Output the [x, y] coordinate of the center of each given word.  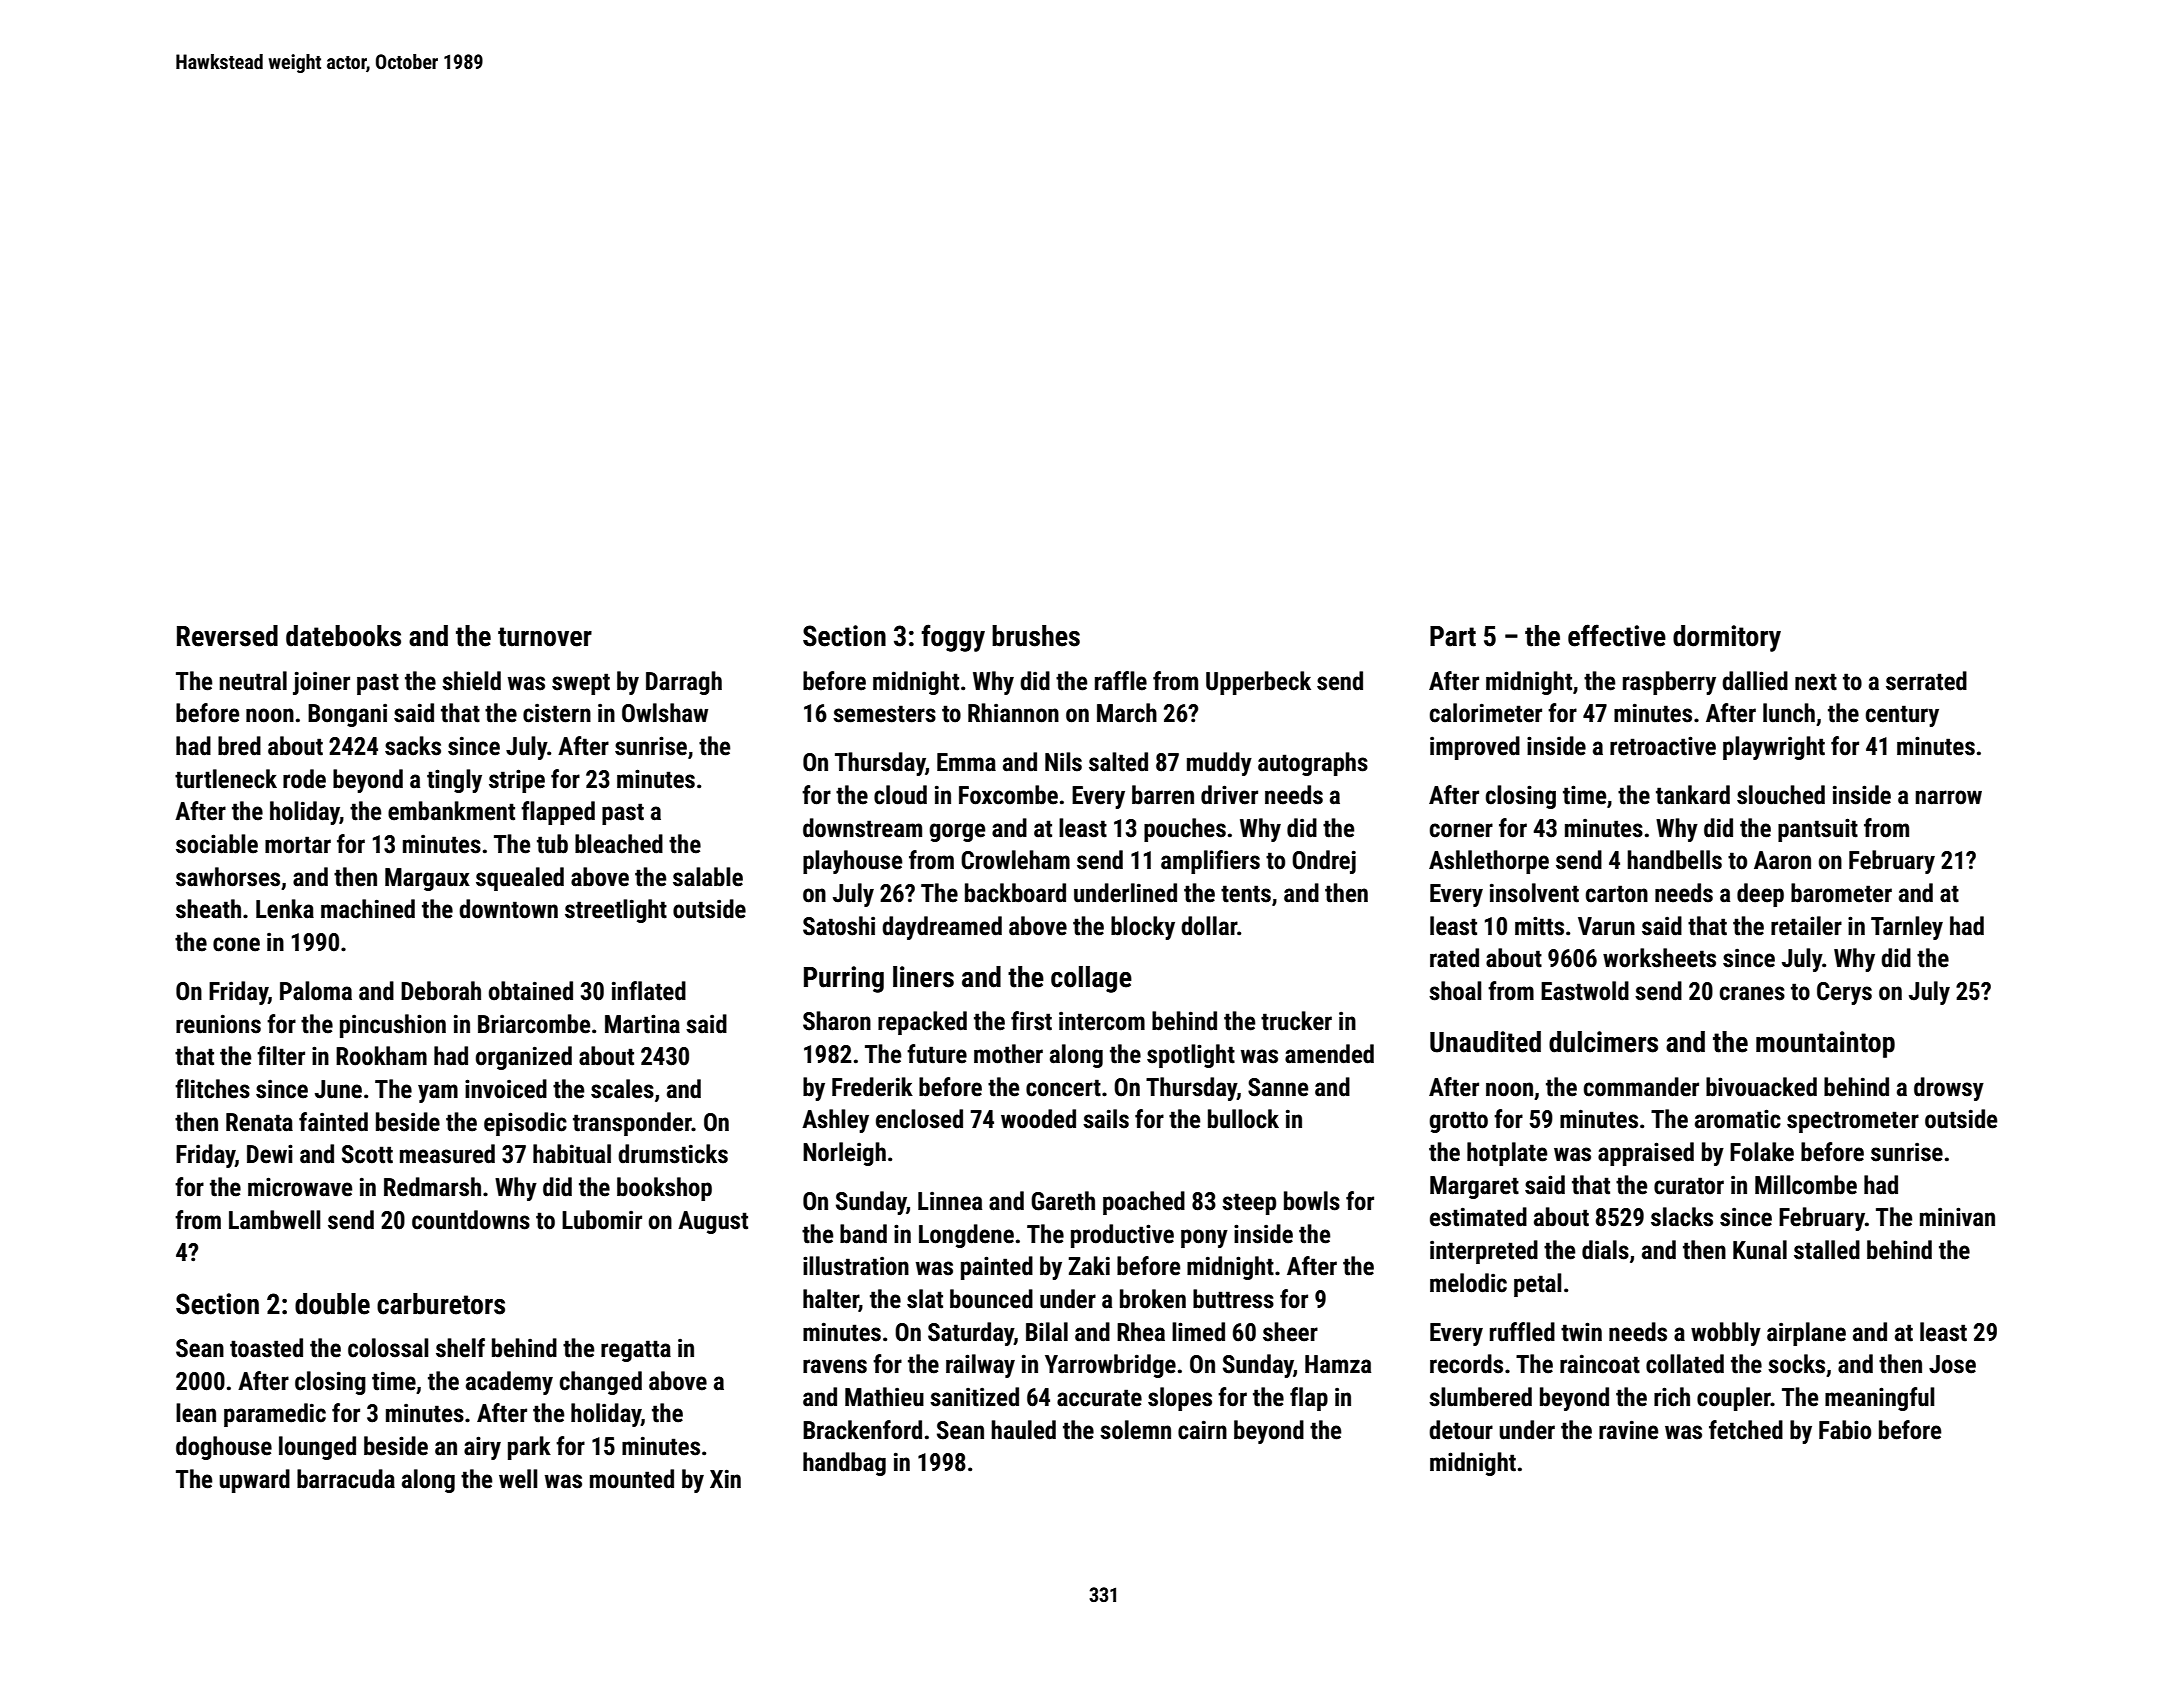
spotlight [1191, 1056]
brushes [1036, 636]
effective [1617, 635]
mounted [632, 1479]
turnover [545, 637]
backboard [1015, 893]
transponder [632, 1124]
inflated [649, 991]
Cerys [1844, 993]
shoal [1455, 991]
